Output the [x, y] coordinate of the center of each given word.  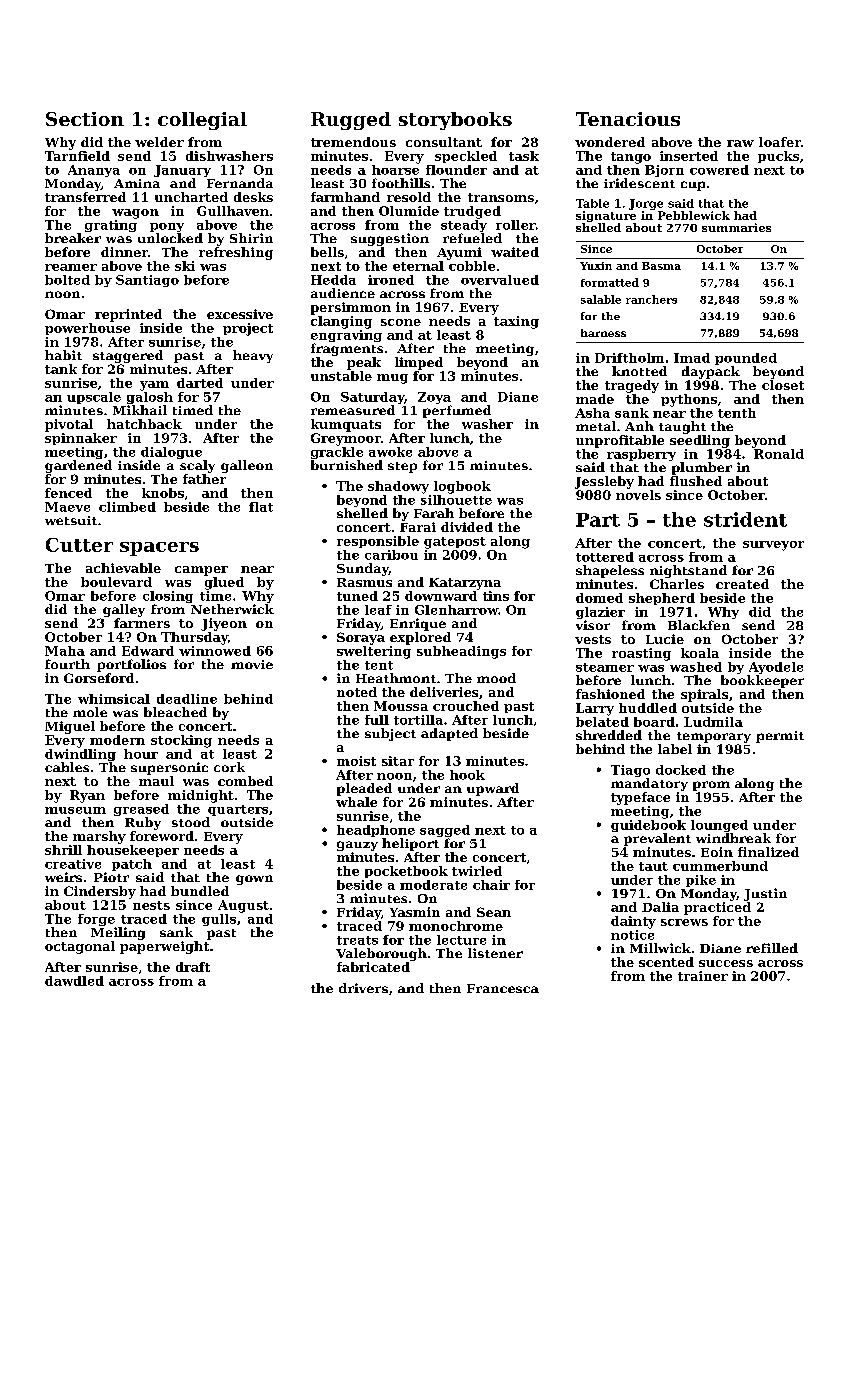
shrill [63, 850]
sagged [445, 831]
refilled [772, 948]
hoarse [395, 170]
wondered [610, 142]
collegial [202, 121]
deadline [187, 699]
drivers [363, 988]
